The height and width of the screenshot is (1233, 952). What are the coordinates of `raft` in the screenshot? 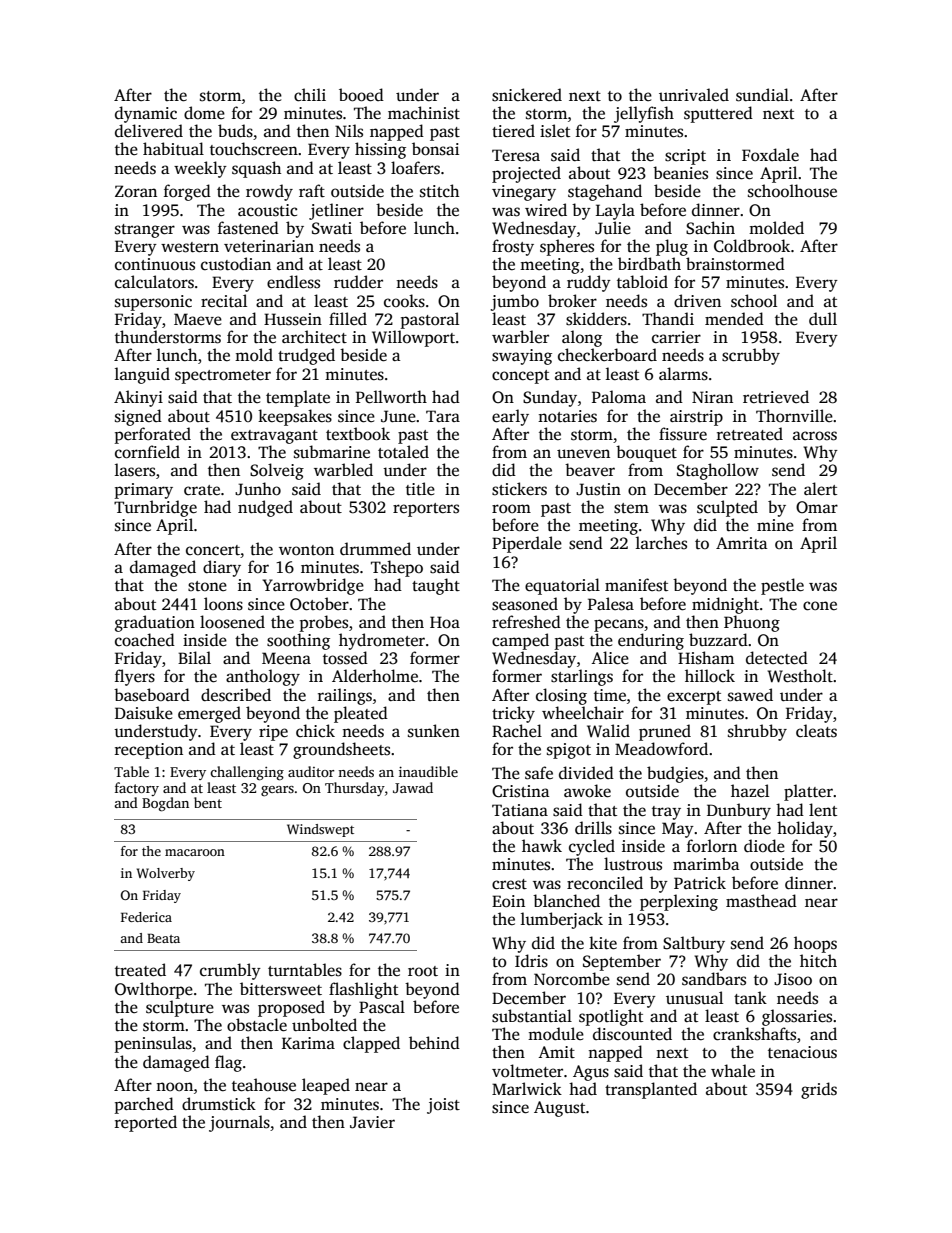 It's located at (312, 190).
